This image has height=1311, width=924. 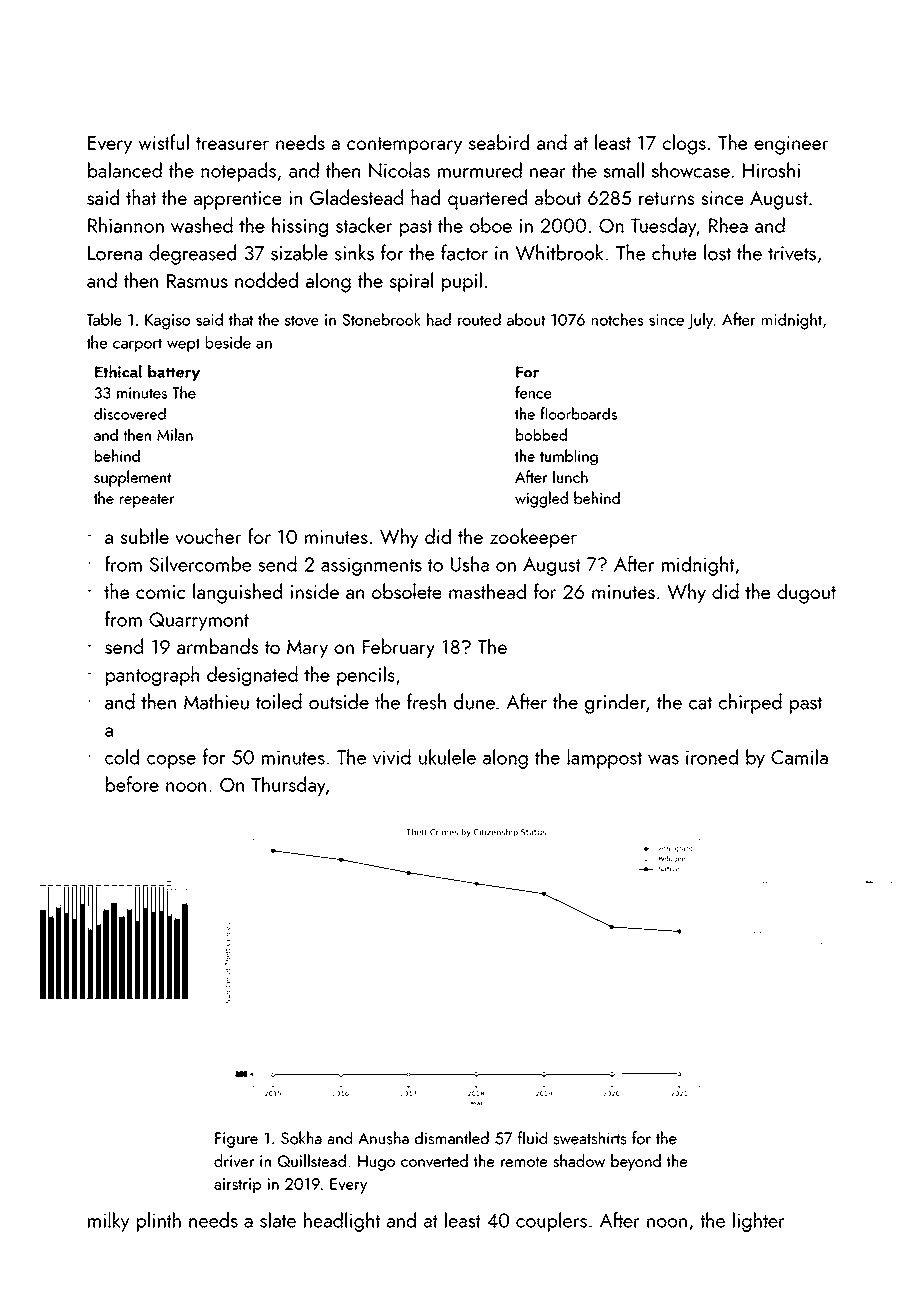 What do you see at coordinates (452, 1138) in the image?
I see `dismantled` at bounding box center [452, 1138].
